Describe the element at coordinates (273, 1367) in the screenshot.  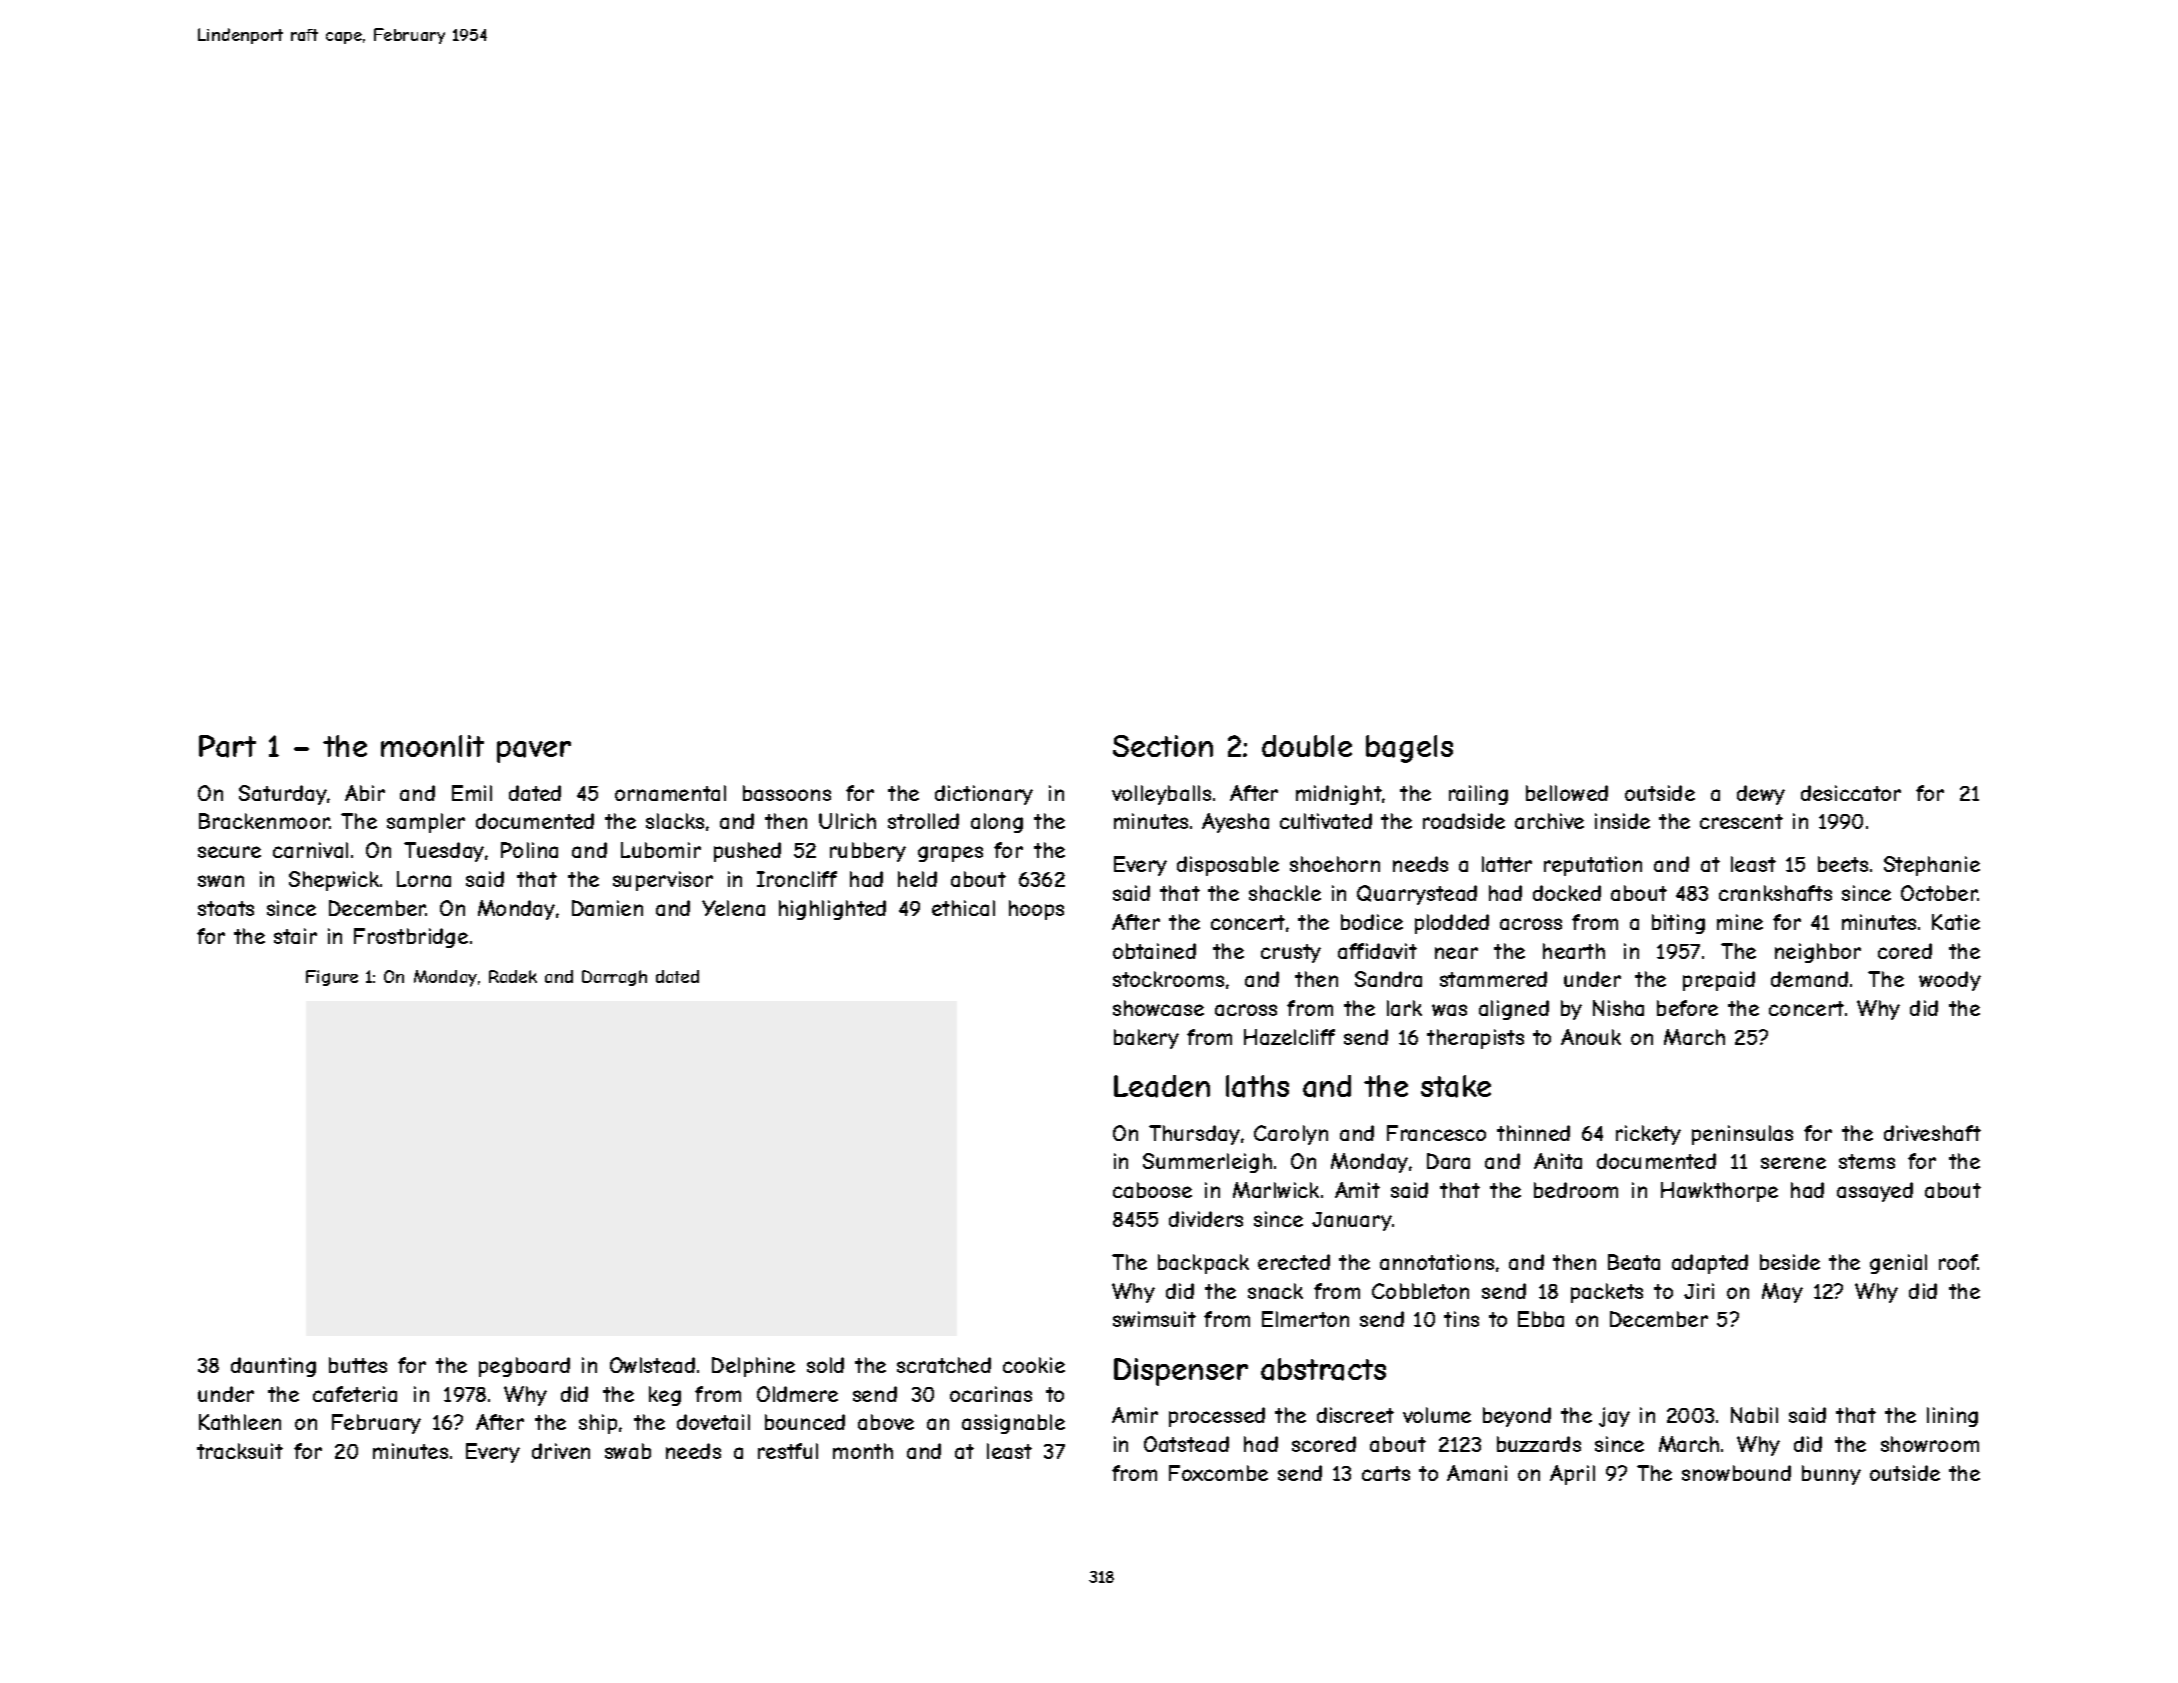
I see `daunting` at that location.
